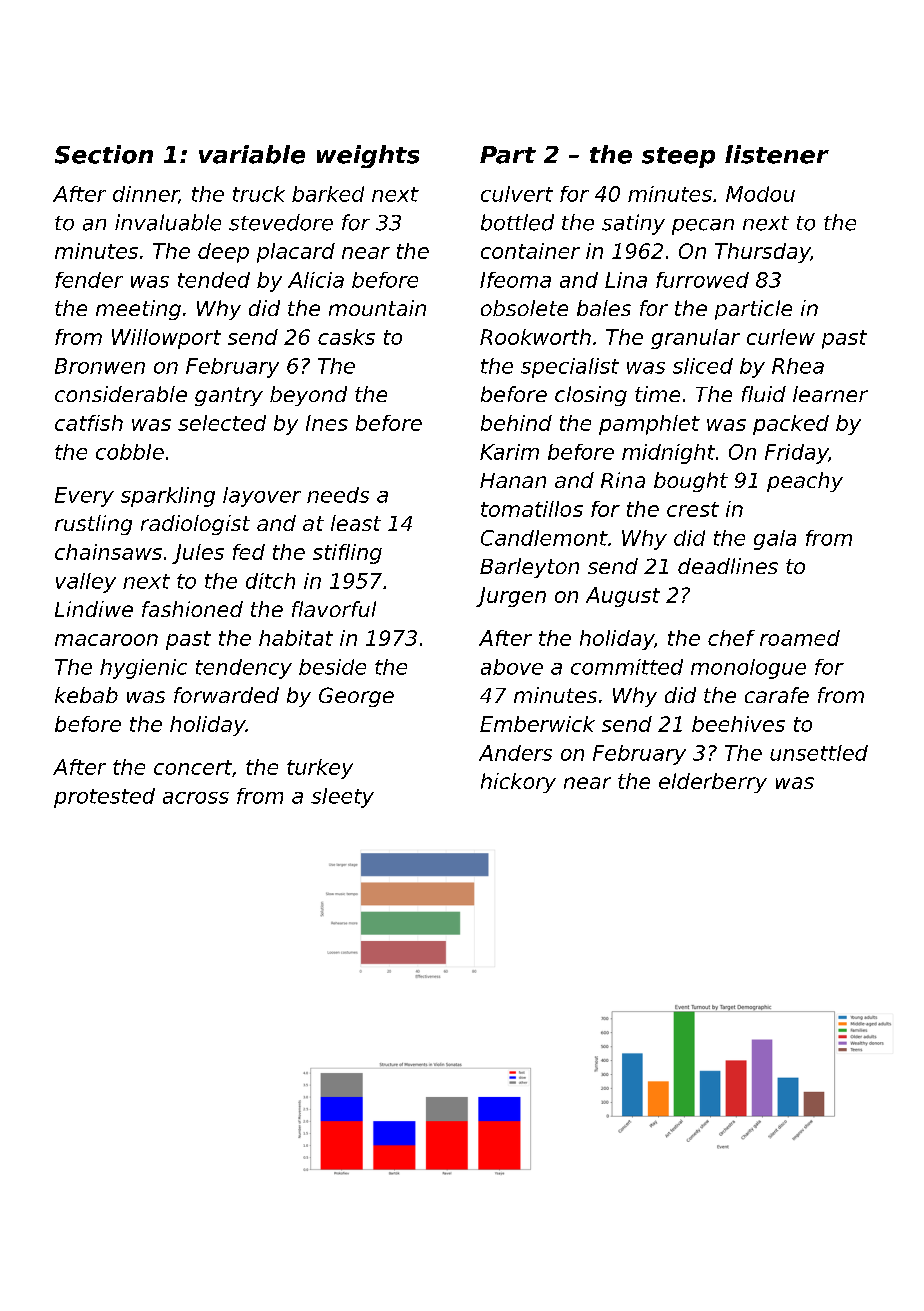 This screenshot has height=1311, width=924. What do you see at coordinates (668, 454) in the screenshot?
I see `midnight` at bounding box center [668, 454].
